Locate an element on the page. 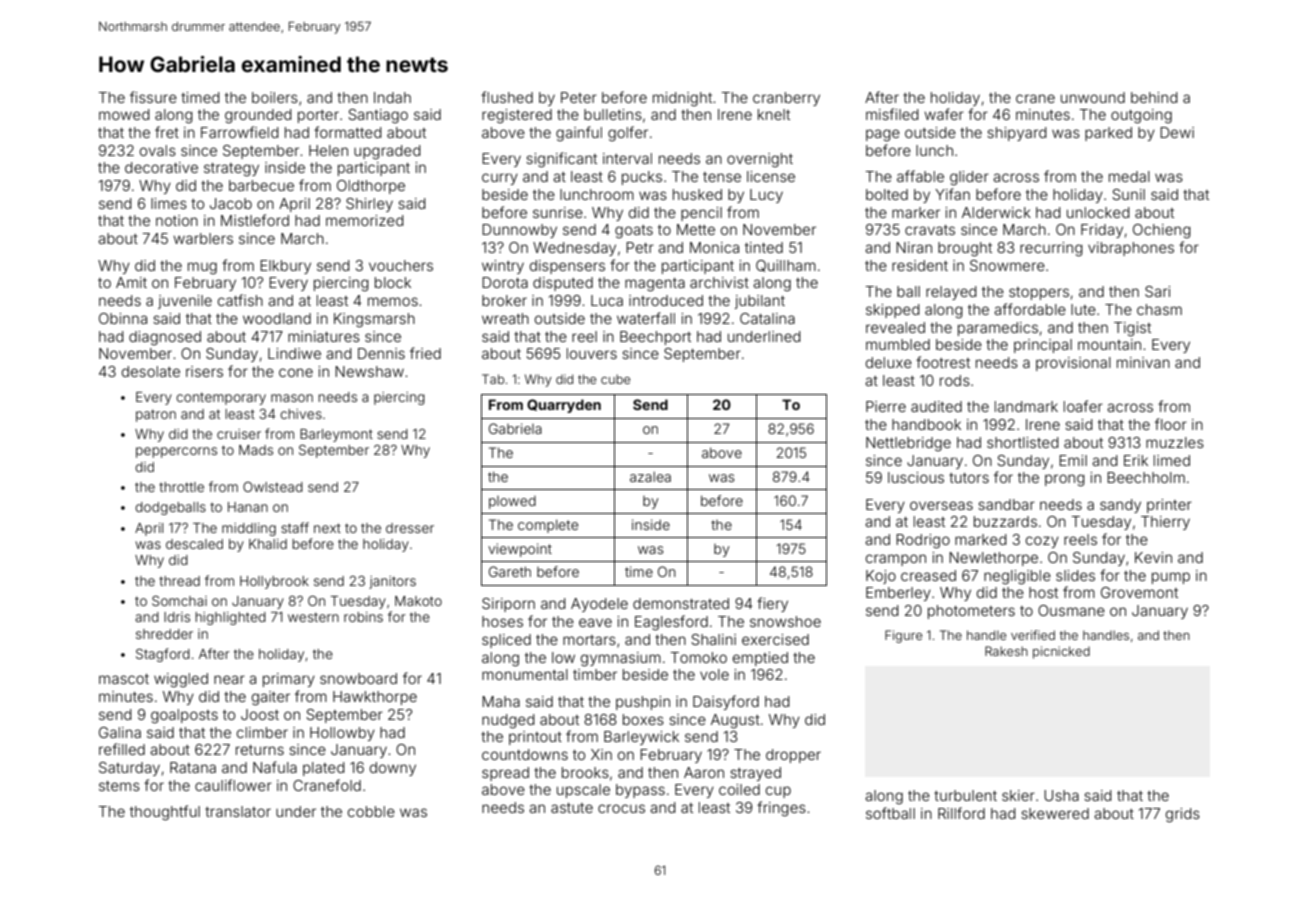 The width and height of the document is (1308, 924). Hawkthorpe is located at coordinates (375, 698).
